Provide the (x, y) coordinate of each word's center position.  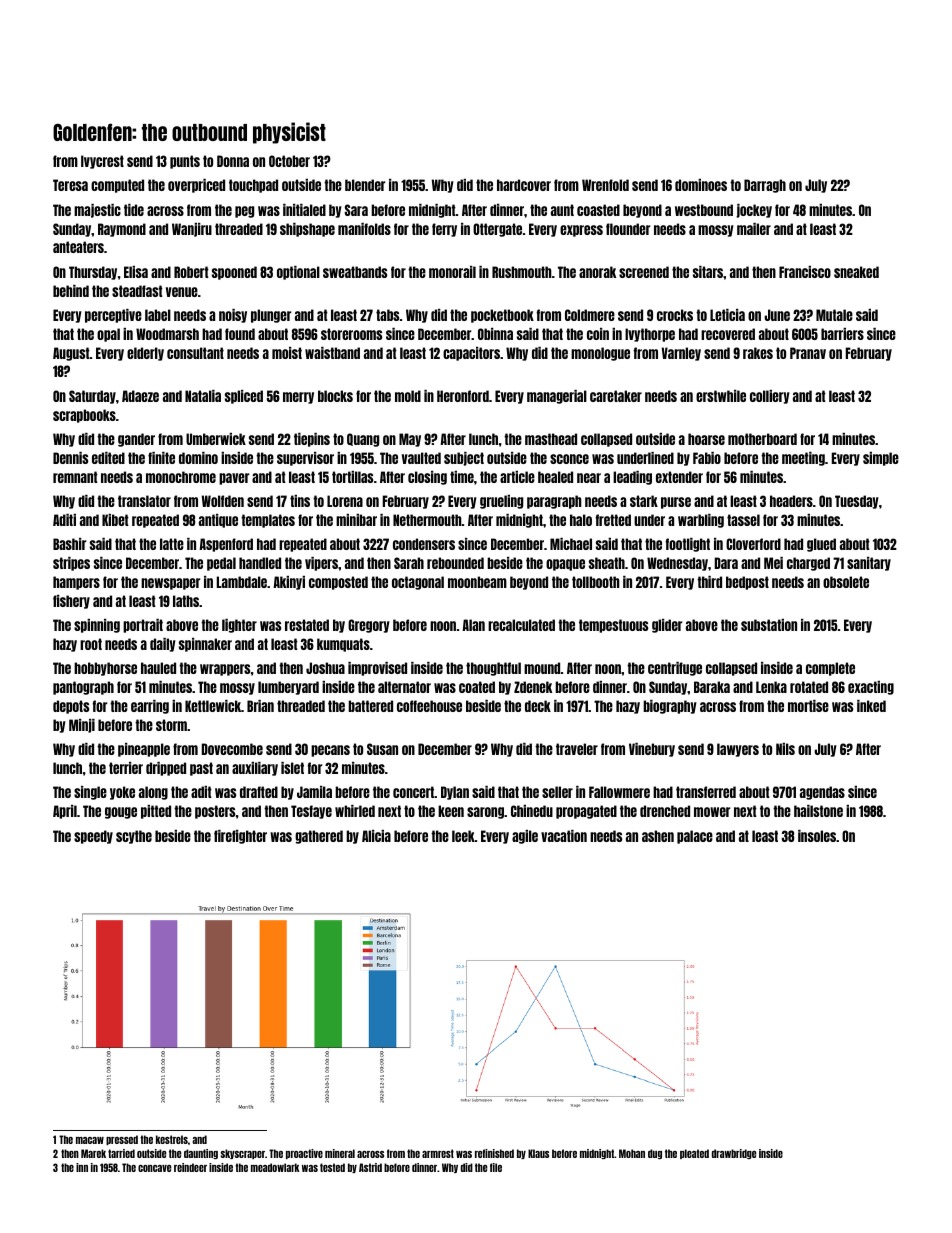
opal (108, 335)
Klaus (538, 1153)
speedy (93, 837)
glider (667, 626)
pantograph (83, 688)
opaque (565, 565)
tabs (387, 315)
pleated (694, 1154)
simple (881, 459)
